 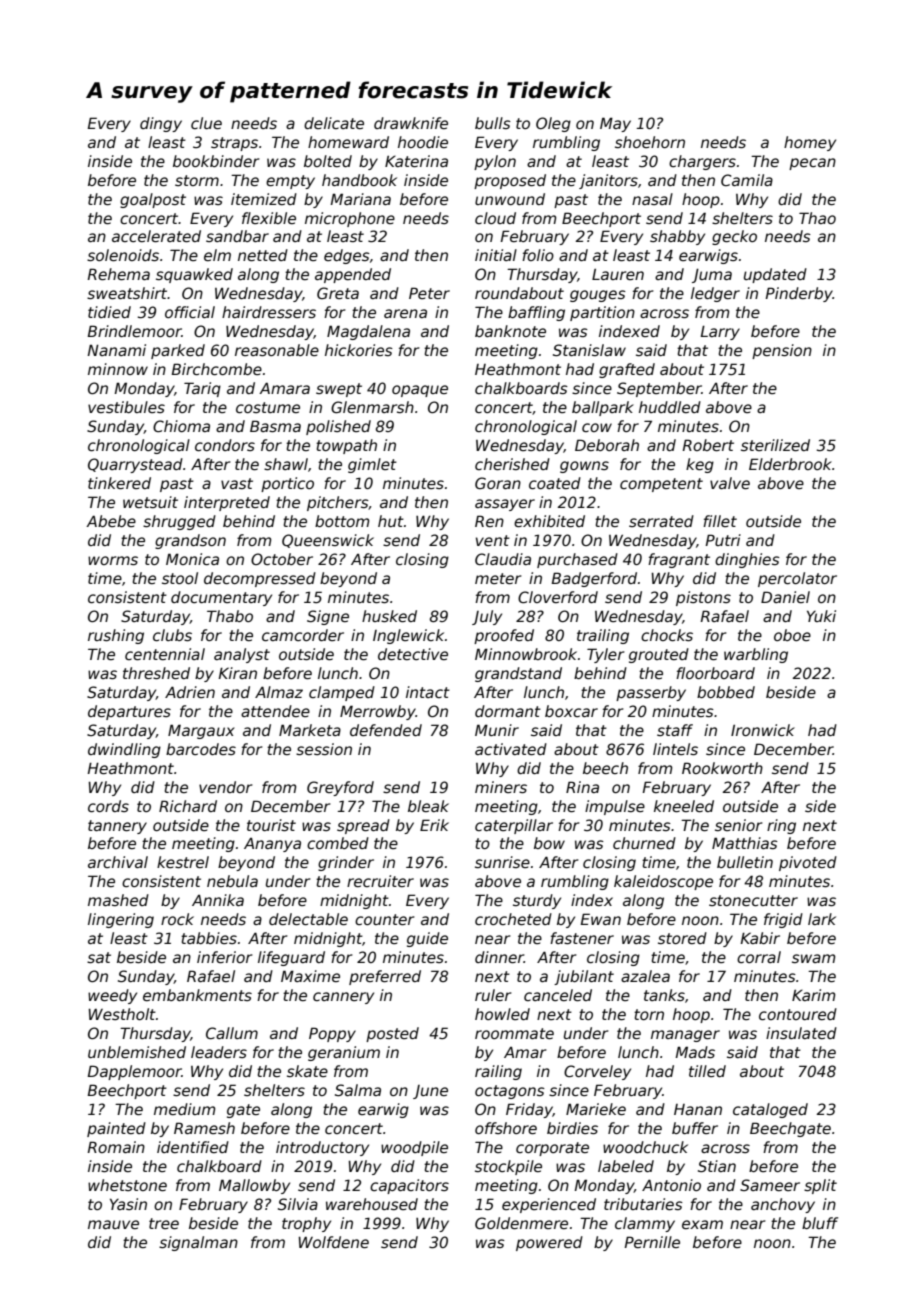 I want to click on banknote, so click(x=510, y=331).
